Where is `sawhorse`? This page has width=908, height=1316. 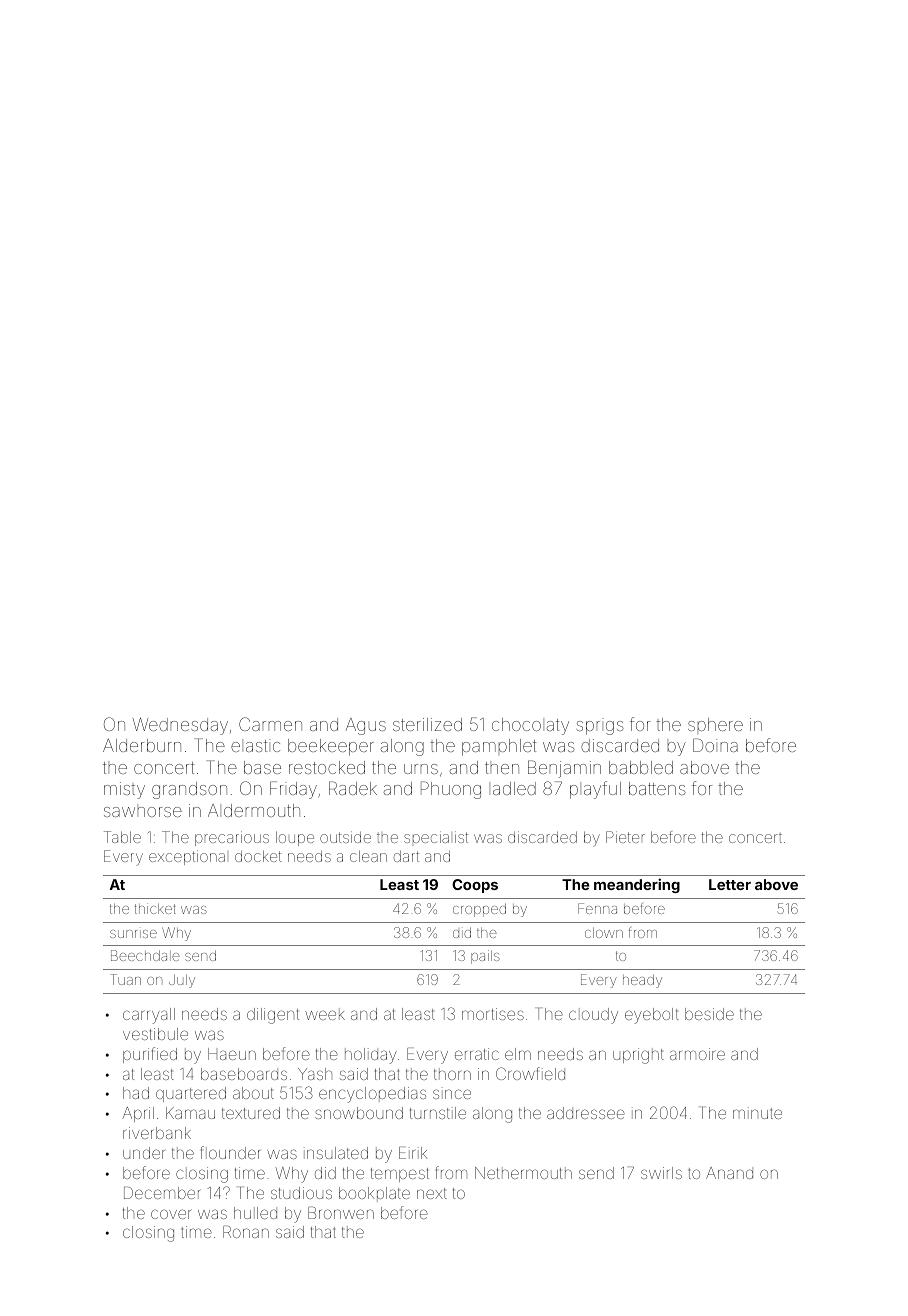 sawhorse is located at coordinates (143, 812).
